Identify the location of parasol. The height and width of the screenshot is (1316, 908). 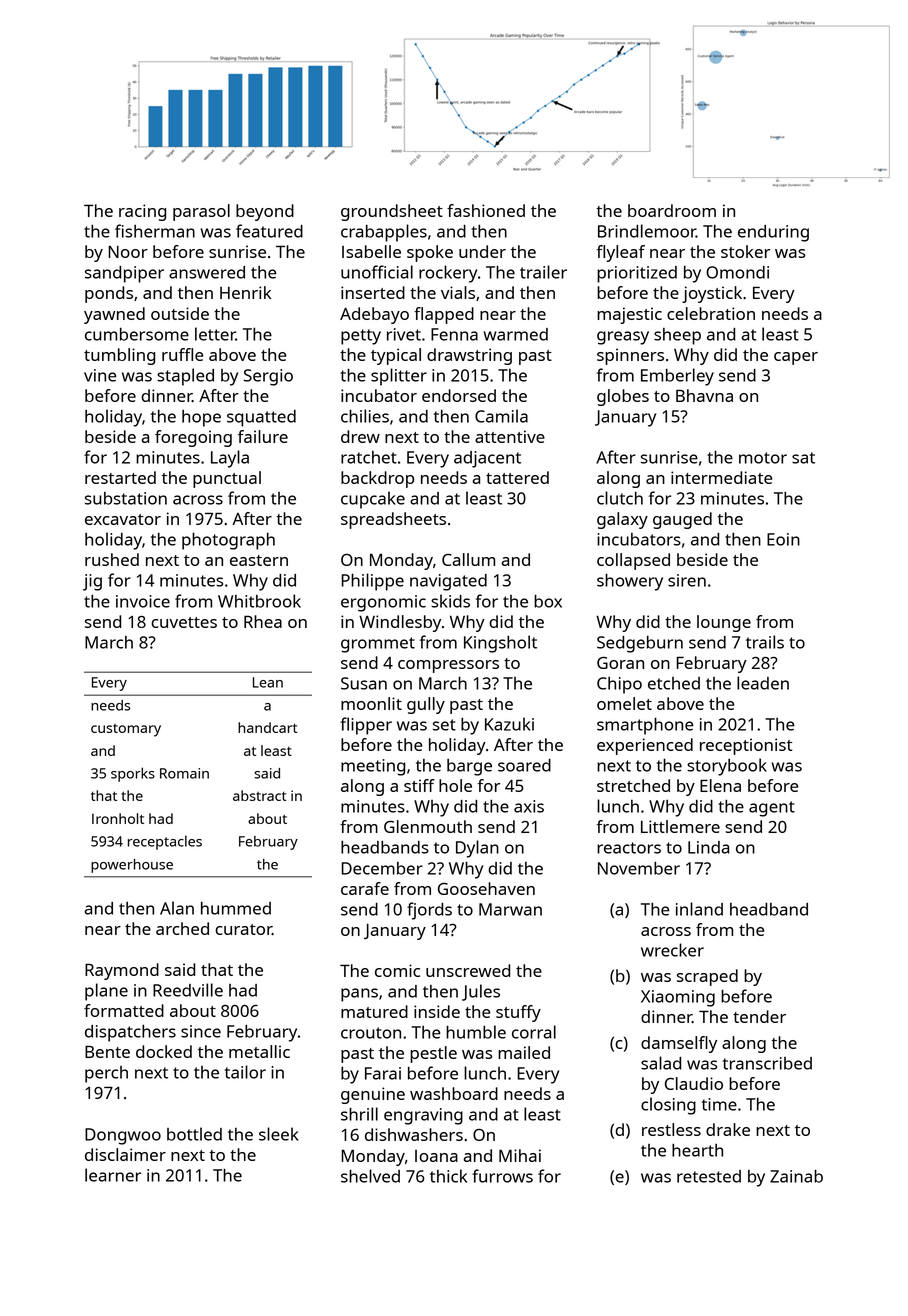
(201, 212).
